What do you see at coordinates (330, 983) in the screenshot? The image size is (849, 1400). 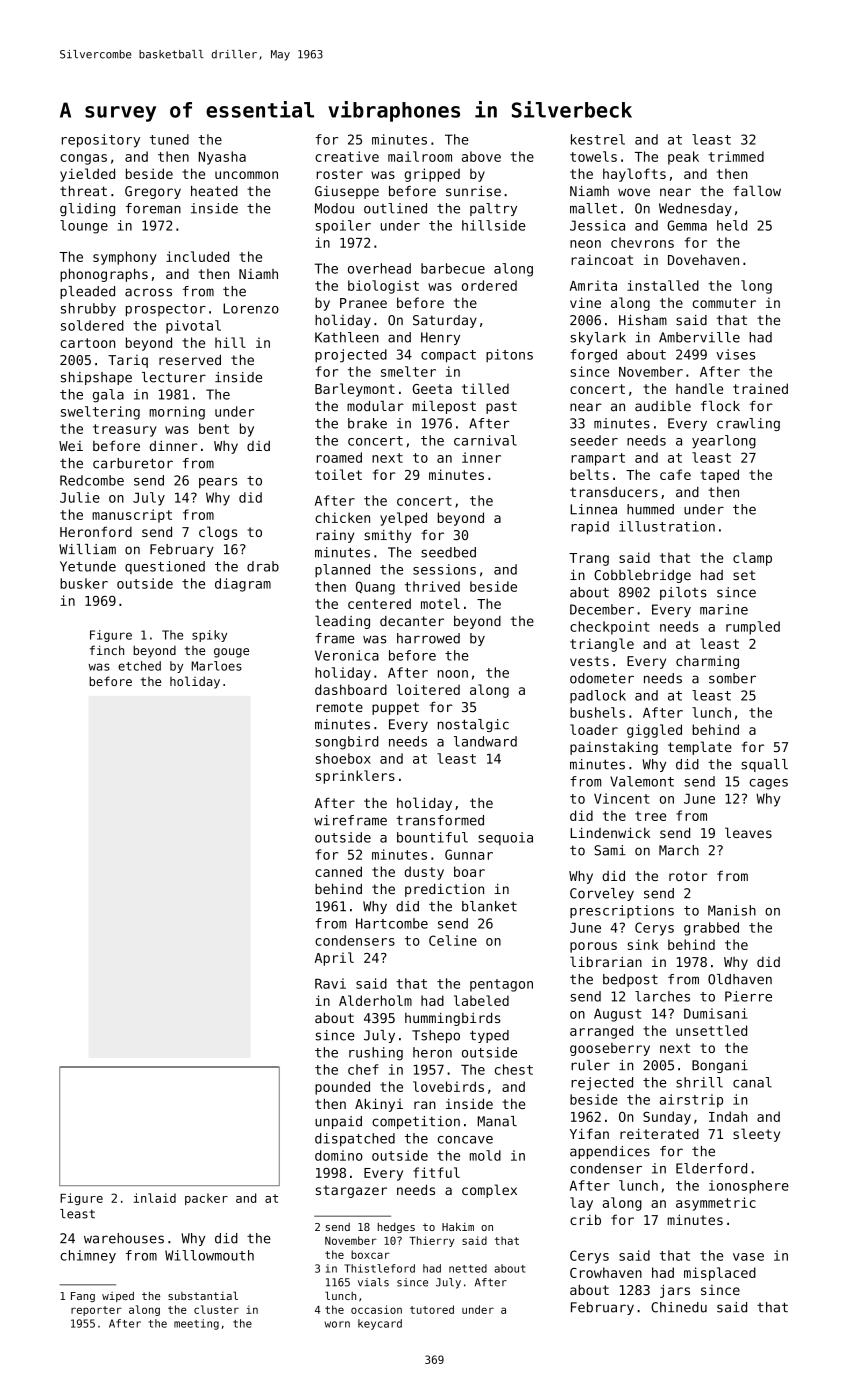 I see `Ravi` at bounding box center [330, 983].
